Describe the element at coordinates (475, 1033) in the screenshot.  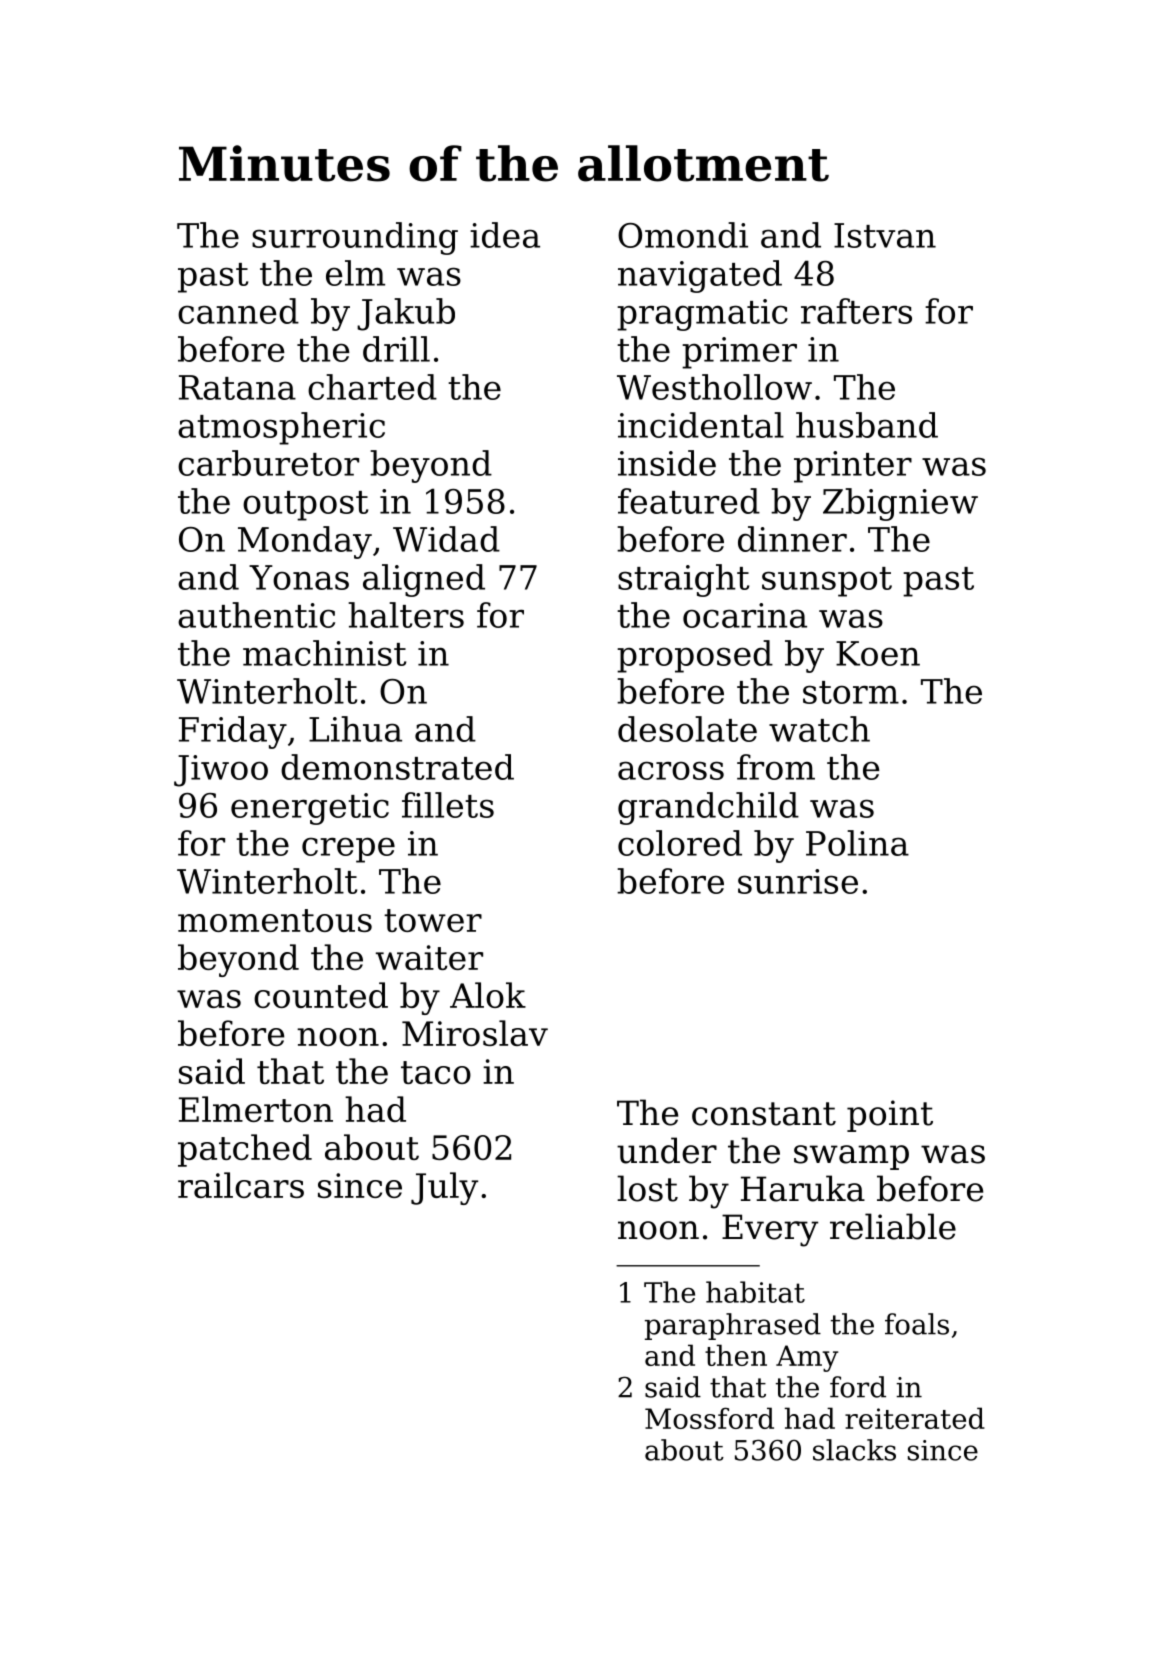
I see `Miroslav` at that location.
